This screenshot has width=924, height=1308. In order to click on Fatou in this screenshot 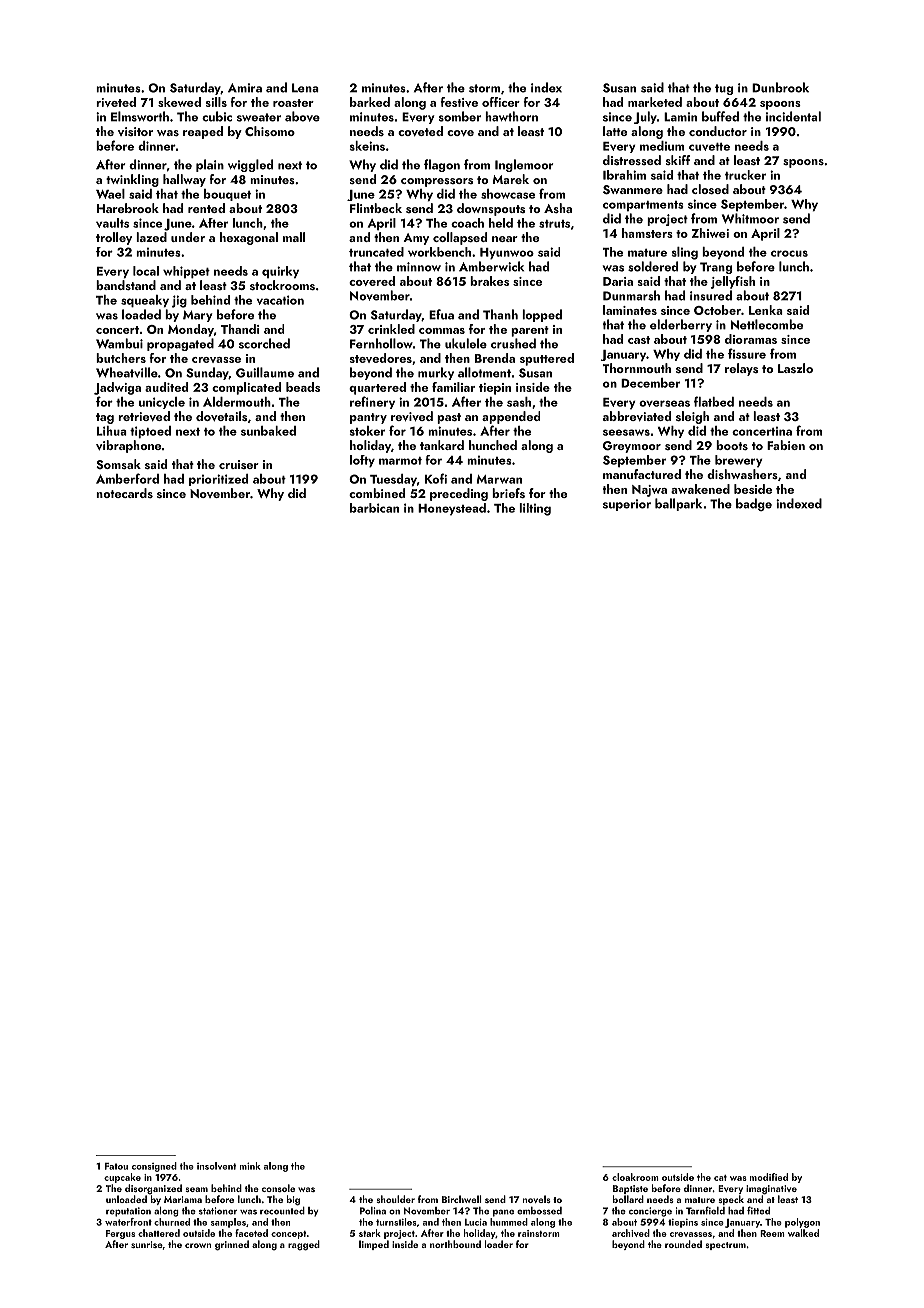, I will do `click(116, 1166)`.
